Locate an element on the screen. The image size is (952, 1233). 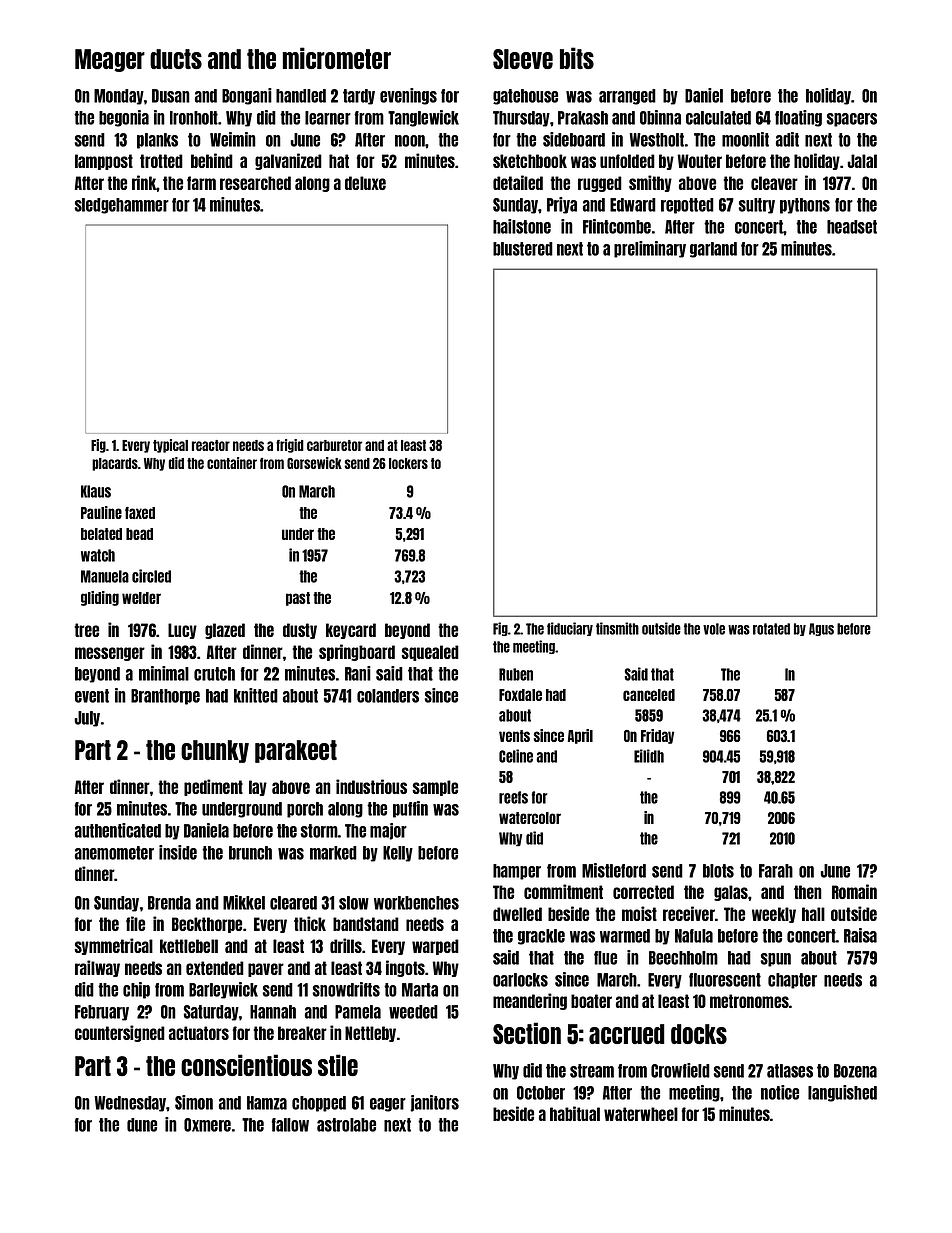
canceled is located at coordinates (649, 695).
